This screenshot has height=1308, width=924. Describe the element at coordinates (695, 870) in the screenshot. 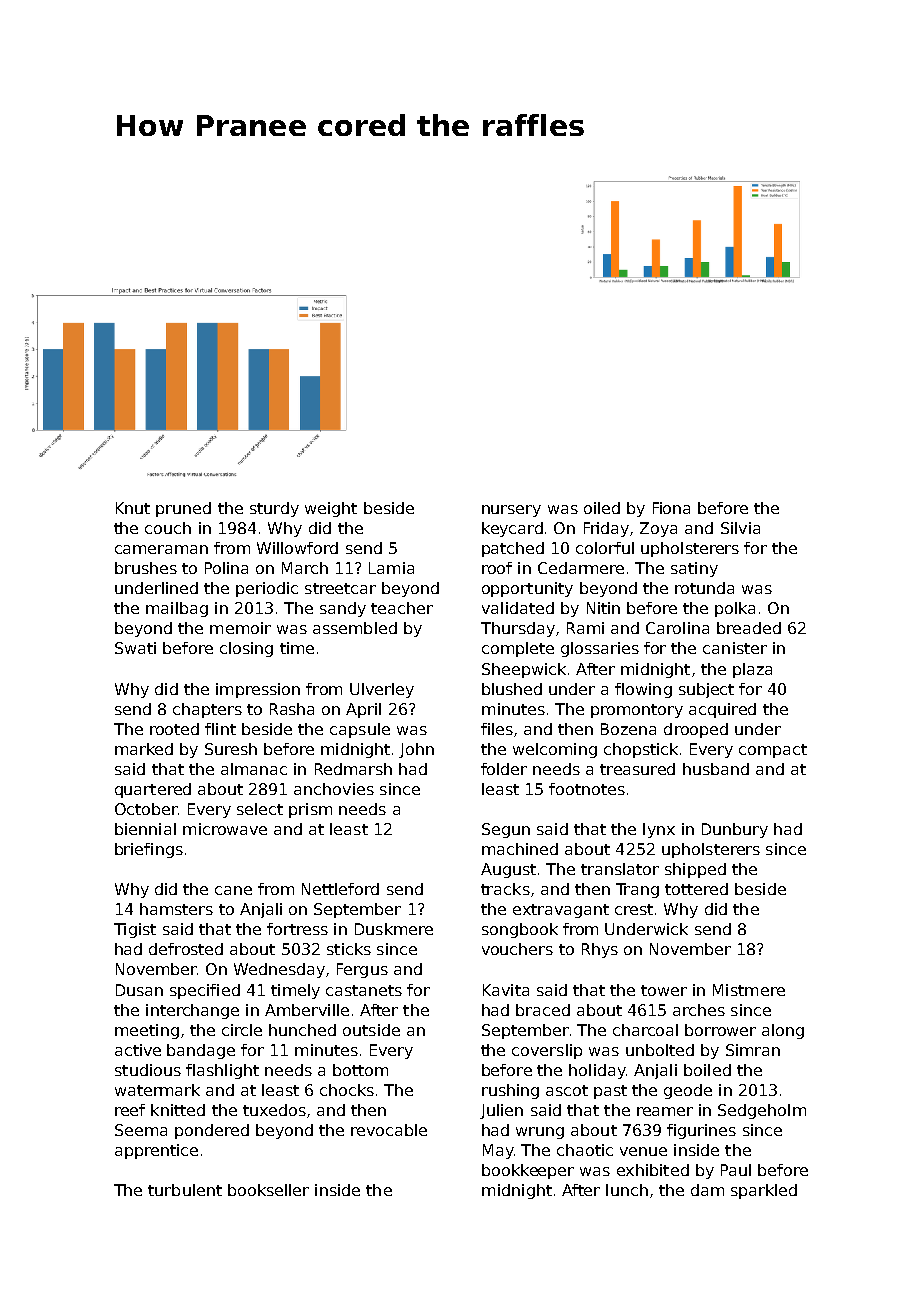

I see `shipped` at that location.
